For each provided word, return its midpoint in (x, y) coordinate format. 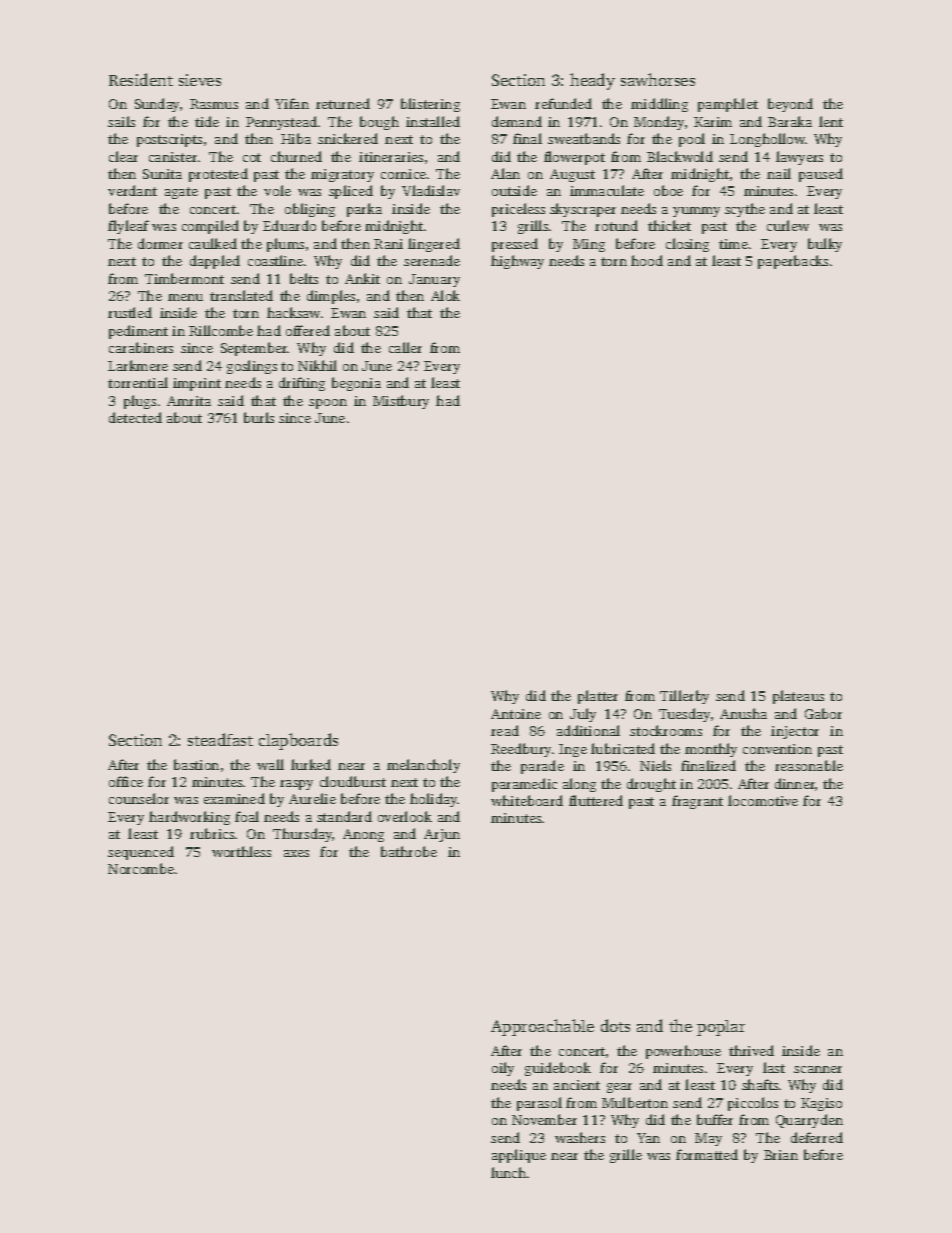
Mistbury (401, 402)
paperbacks (793, 262)
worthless (241, 851)
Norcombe (141, 868)
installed (433, 121)
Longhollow (767, 140)
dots (615, 1025)
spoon (328, 404)
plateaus (798, 697)
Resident (141, 79)
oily (503, 1069)
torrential (138, 382)
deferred (817, 1137)
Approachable (542, 1027)
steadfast (220, 739)
